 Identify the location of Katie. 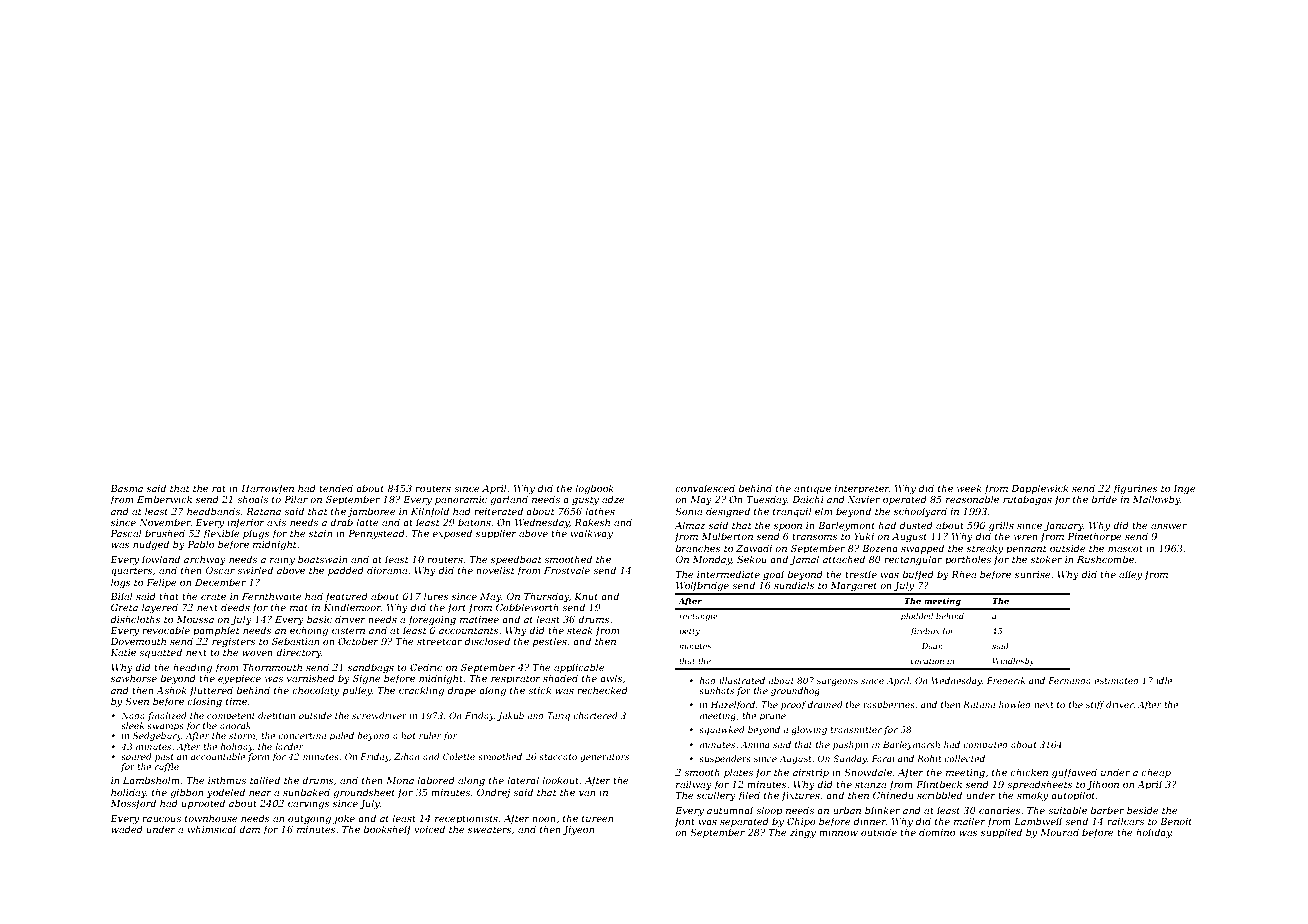
(123, 652).
